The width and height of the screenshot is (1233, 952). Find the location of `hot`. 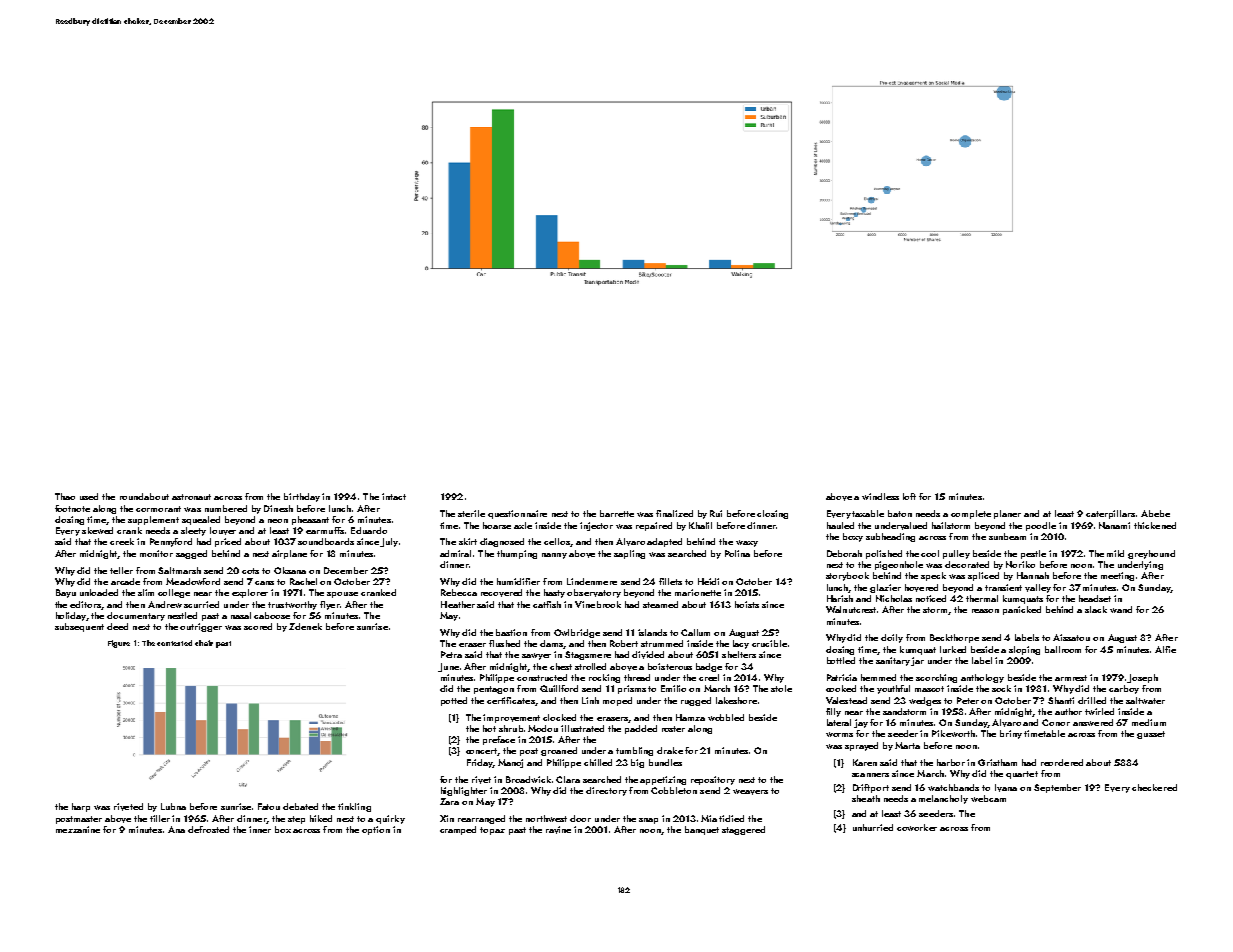

hot is located at coordinates (489, 728).
